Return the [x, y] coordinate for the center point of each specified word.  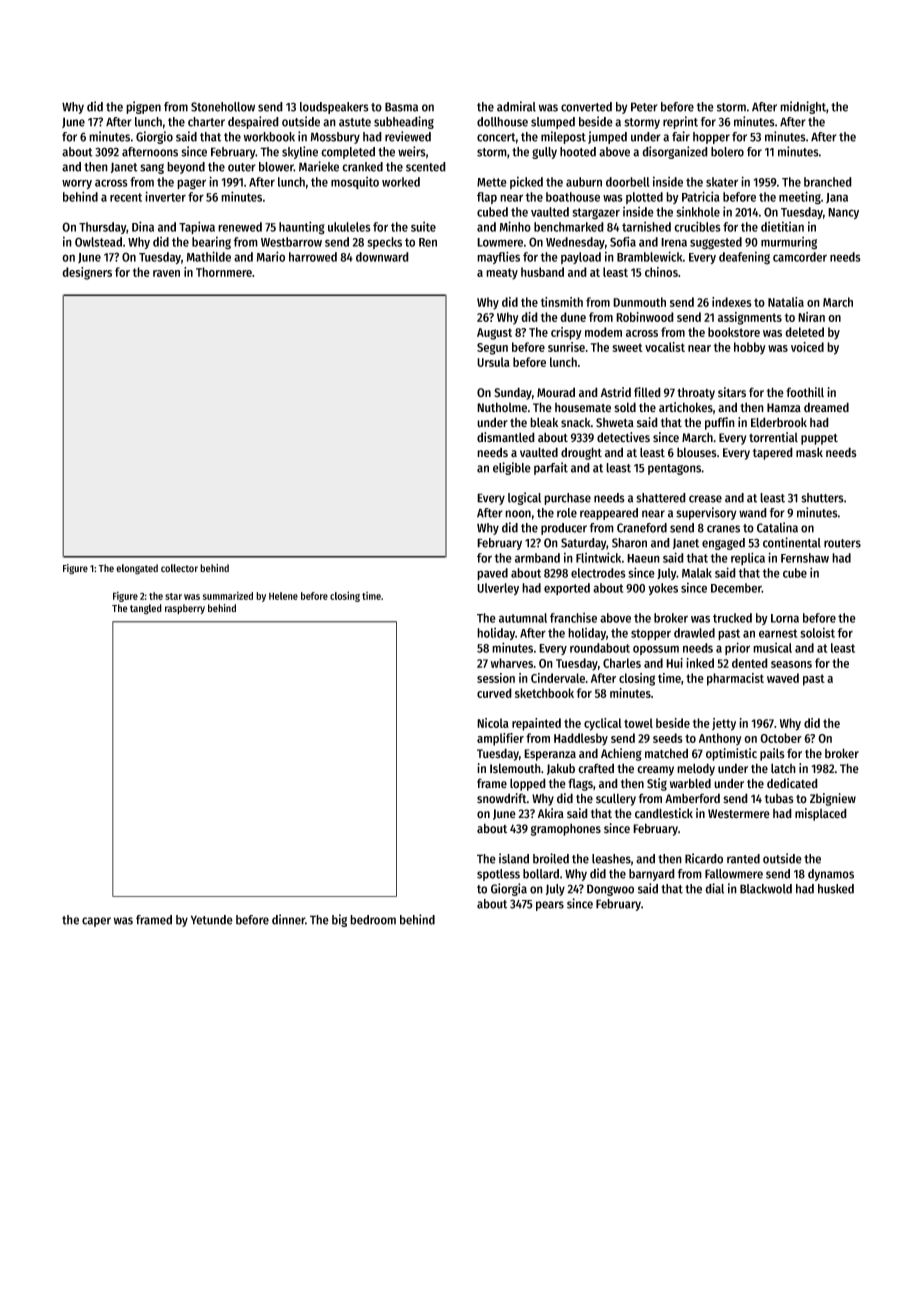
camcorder [800, 257]
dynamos [831, 875]
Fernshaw [805, 558]
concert [496, 137]
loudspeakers [334, 108]
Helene [283, 596]
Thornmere [224, 272]
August [494, 334]
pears [550, 906]
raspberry [185, 609]
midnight [803, 107]
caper [96, 922]
